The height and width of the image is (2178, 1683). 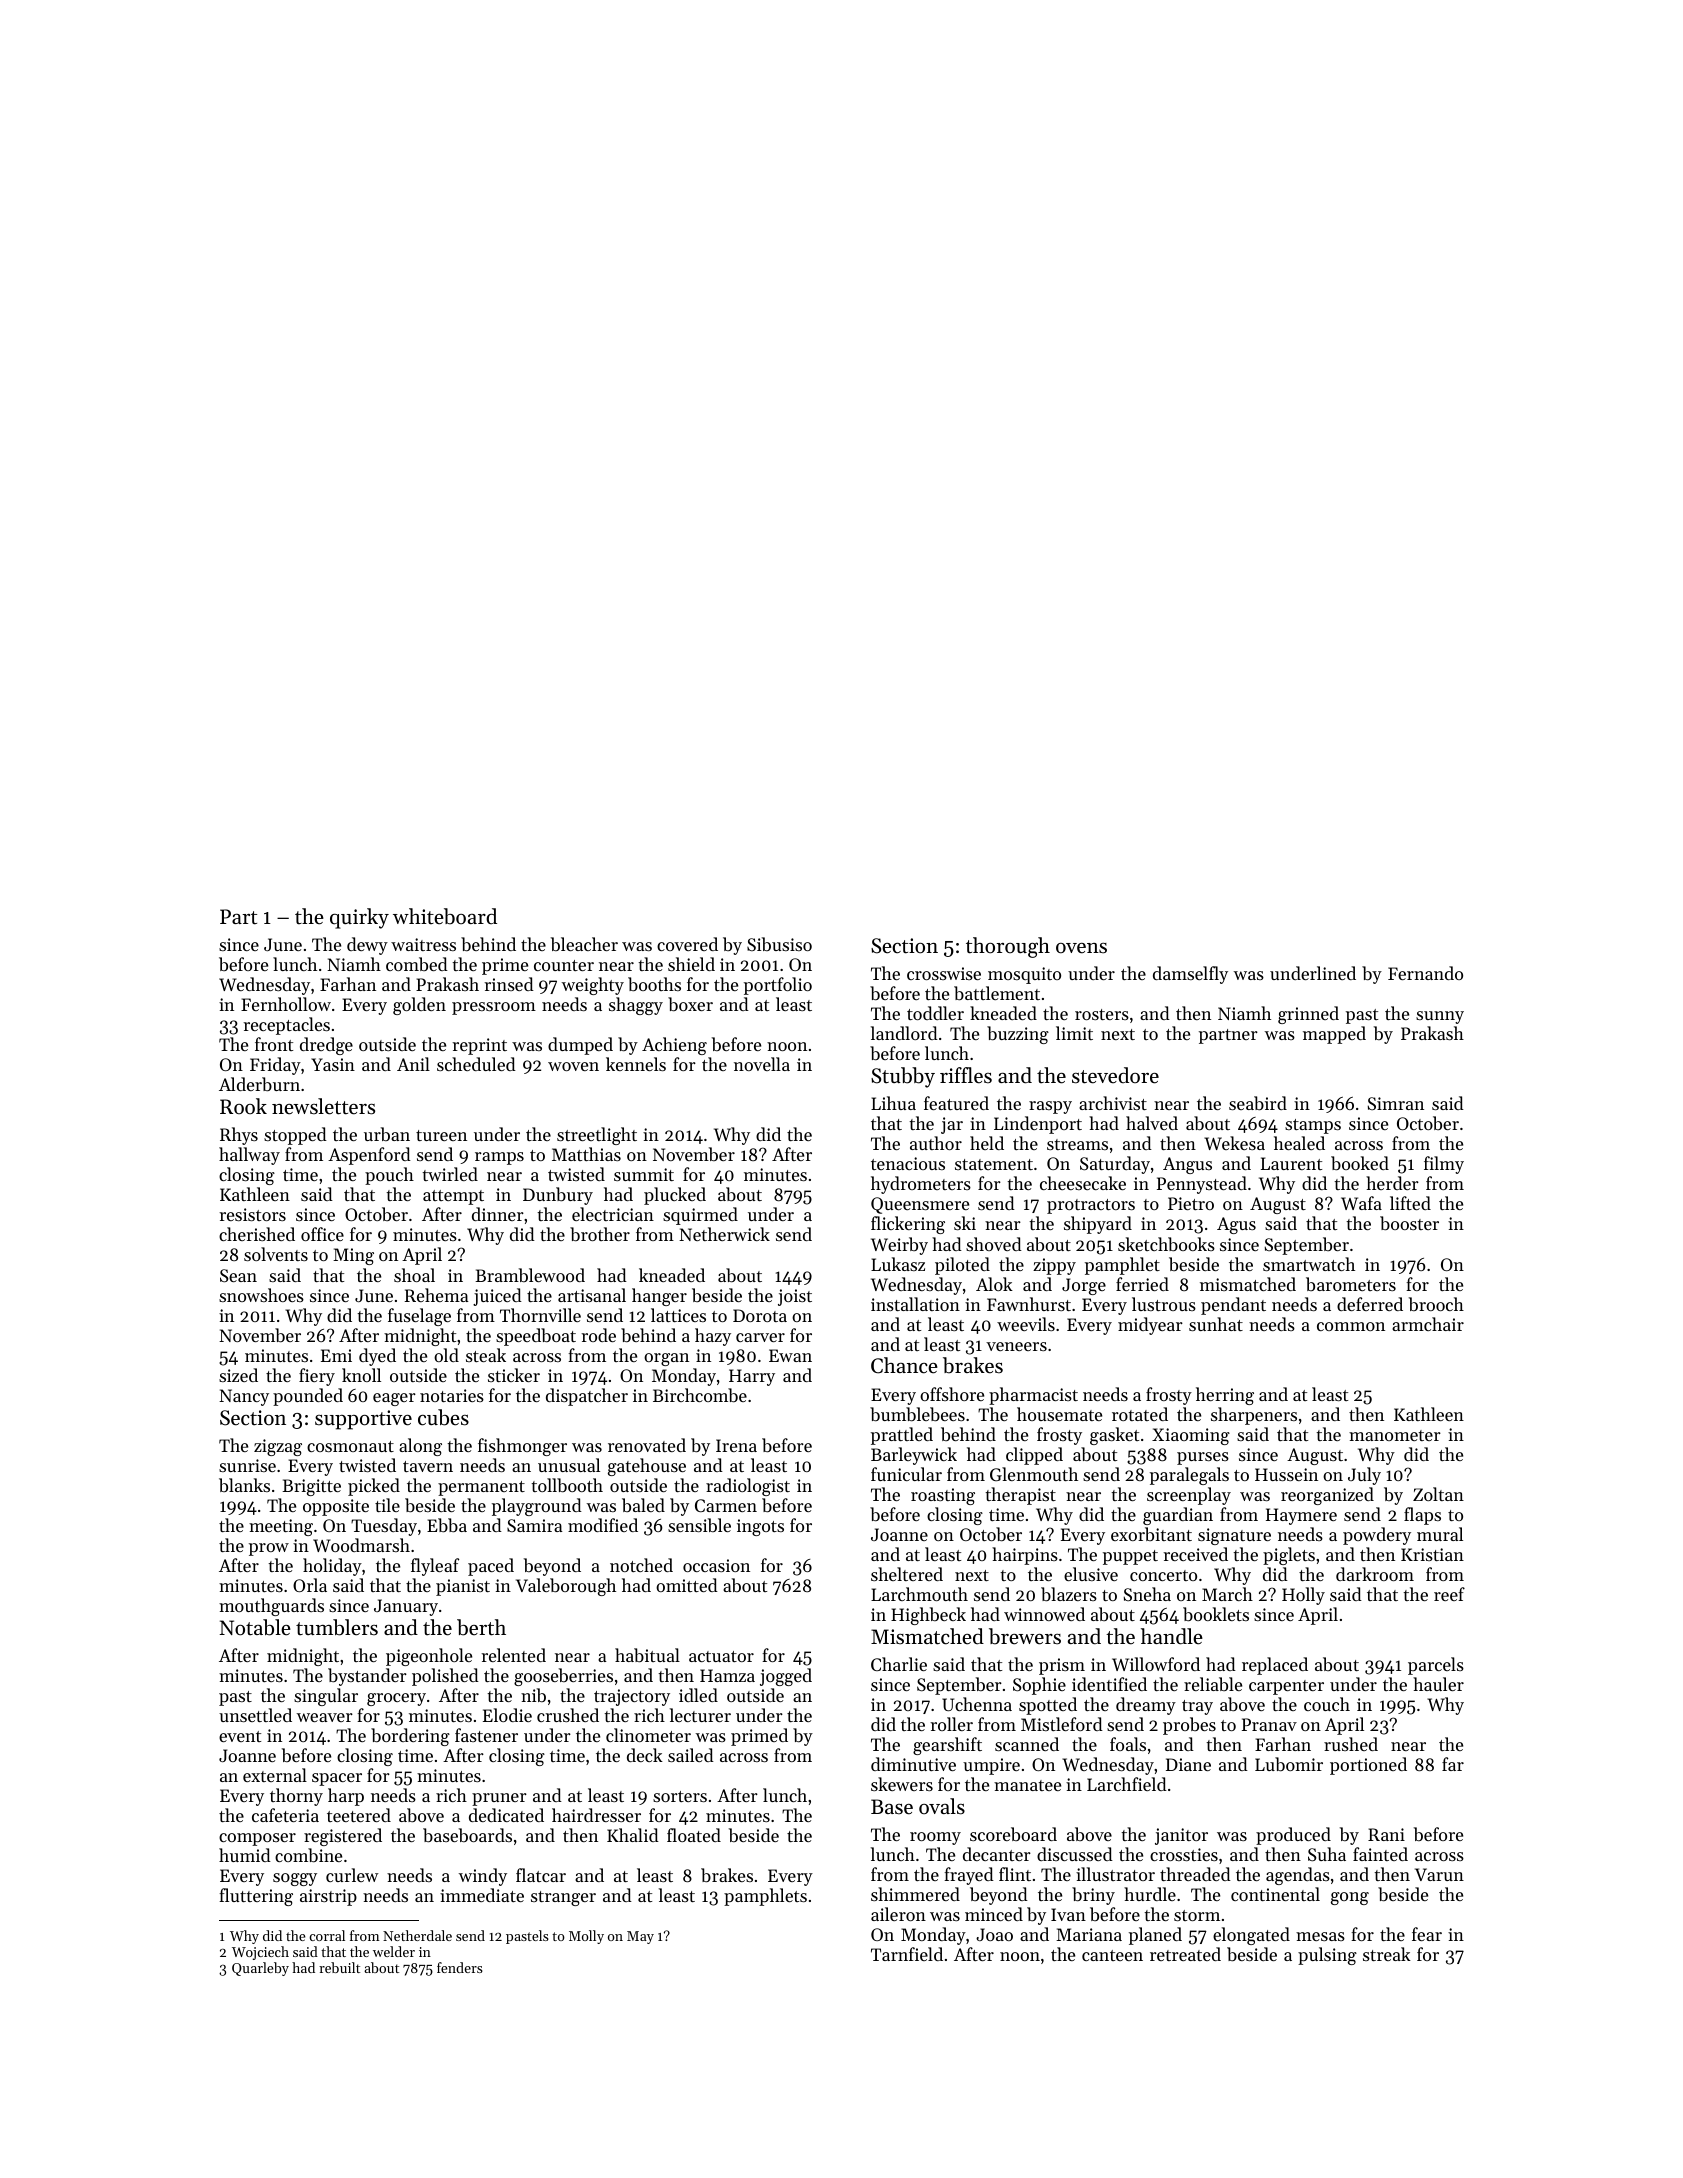 I want to click on quirky, so click(x=359, y=918).
